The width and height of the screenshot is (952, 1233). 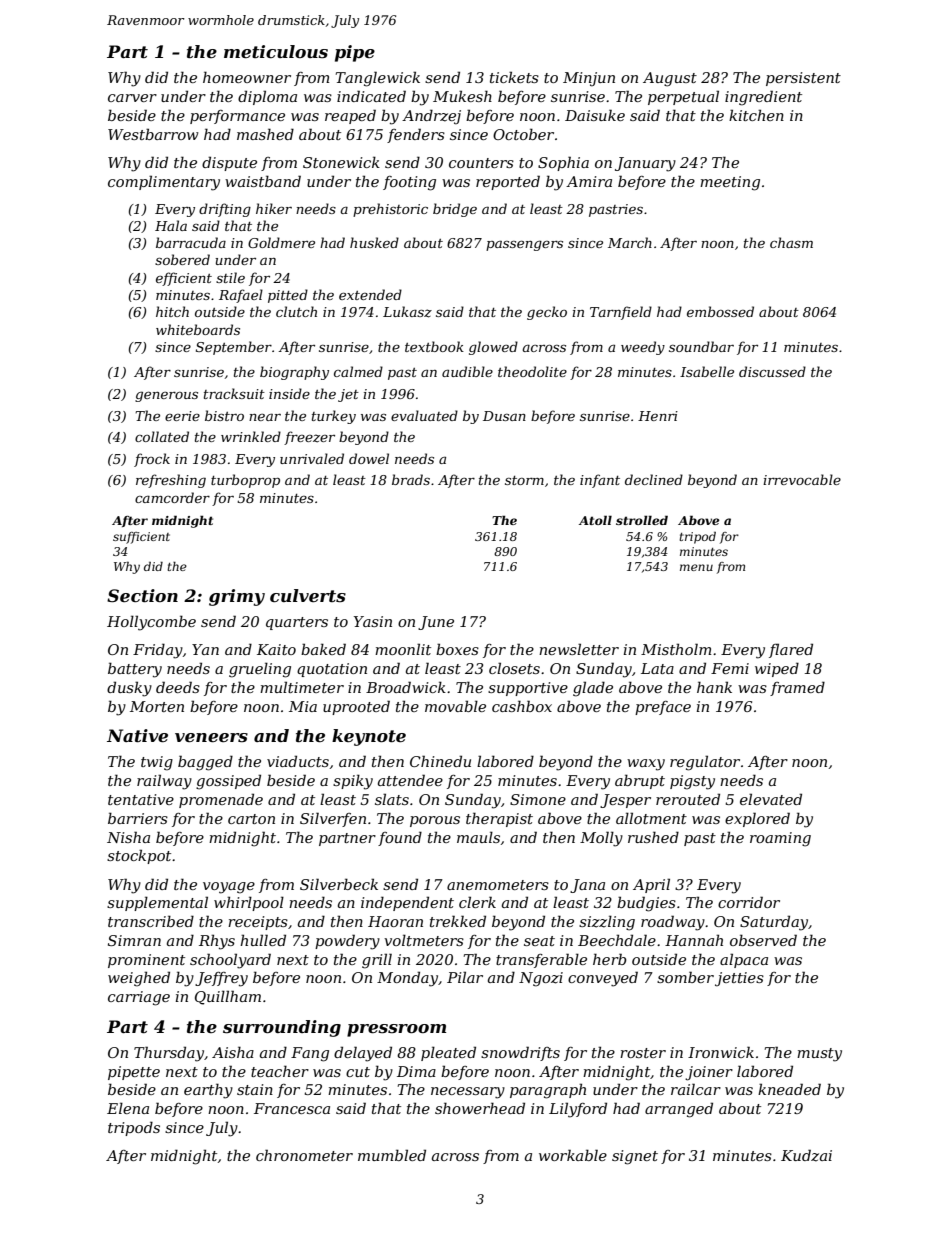 What do you see at coordinates (685, 977) in the screenshot?
I see `somber` at bounding box center [685, 977].
